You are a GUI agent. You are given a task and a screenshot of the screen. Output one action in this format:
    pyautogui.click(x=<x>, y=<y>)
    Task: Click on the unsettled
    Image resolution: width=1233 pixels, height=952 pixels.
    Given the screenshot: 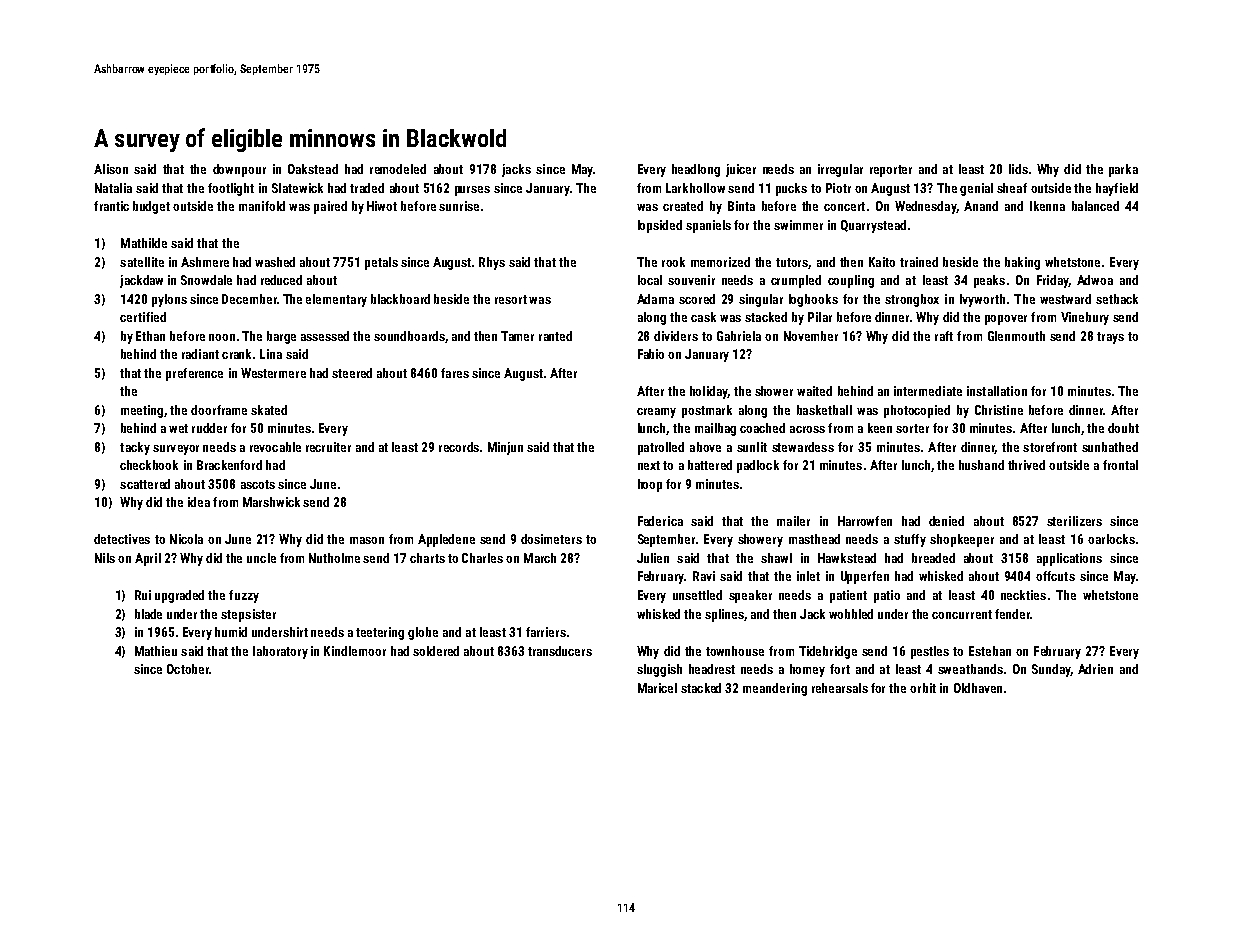 What is the action you would take?
    pyautogui.click(x=697, y=595)
